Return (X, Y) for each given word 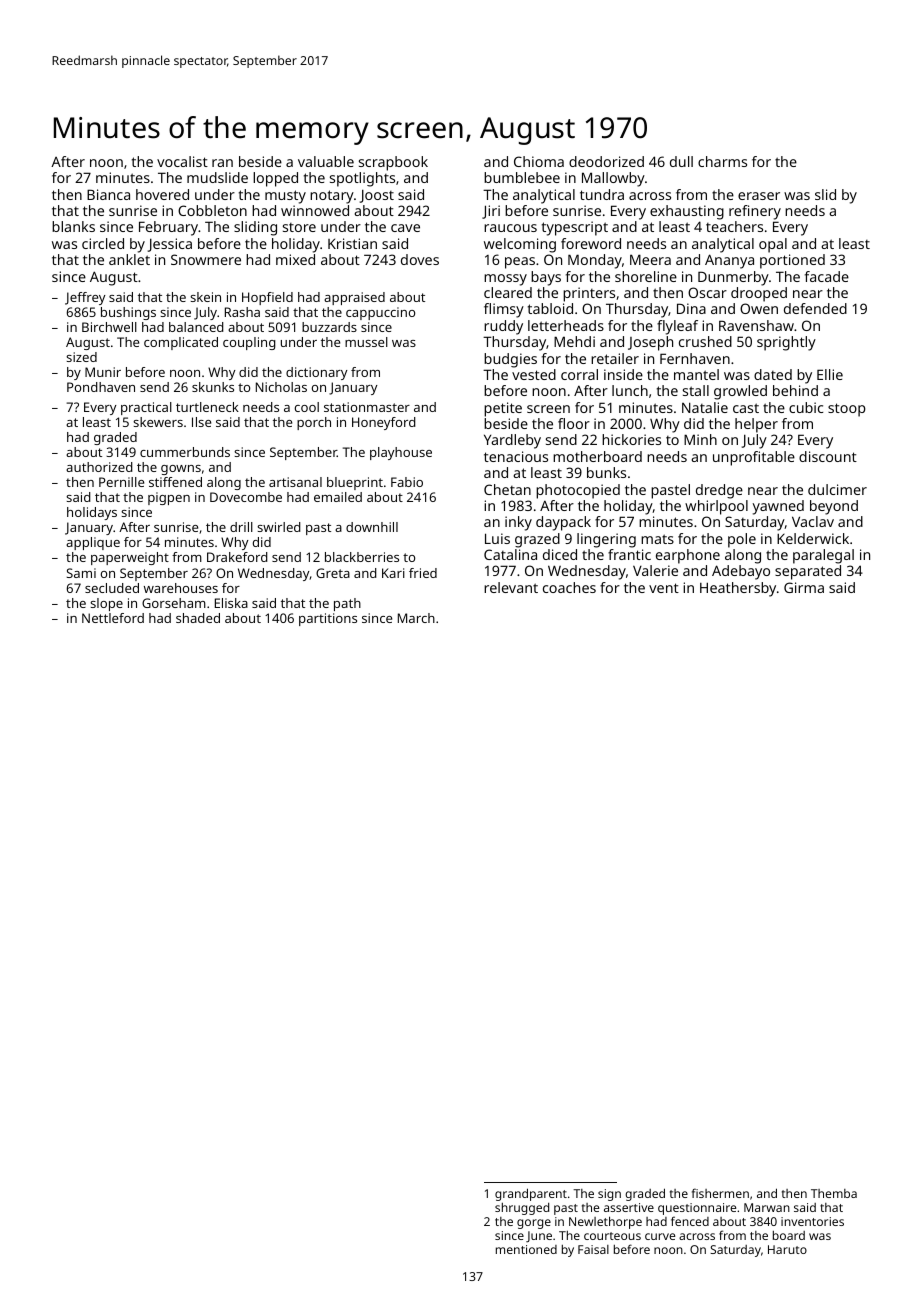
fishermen (720, 1193)
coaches (569, 587)
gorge (534, 1224)
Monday (595, 261)
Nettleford (113, 618)
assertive (629, 1207)
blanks (73, 226)
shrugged (522, 1209)
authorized (99, 467)
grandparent (531, 1194)
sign (609, 1195)
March (416, 618)
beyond (834, 507)
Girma (804, 587)
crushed (705, 341)
